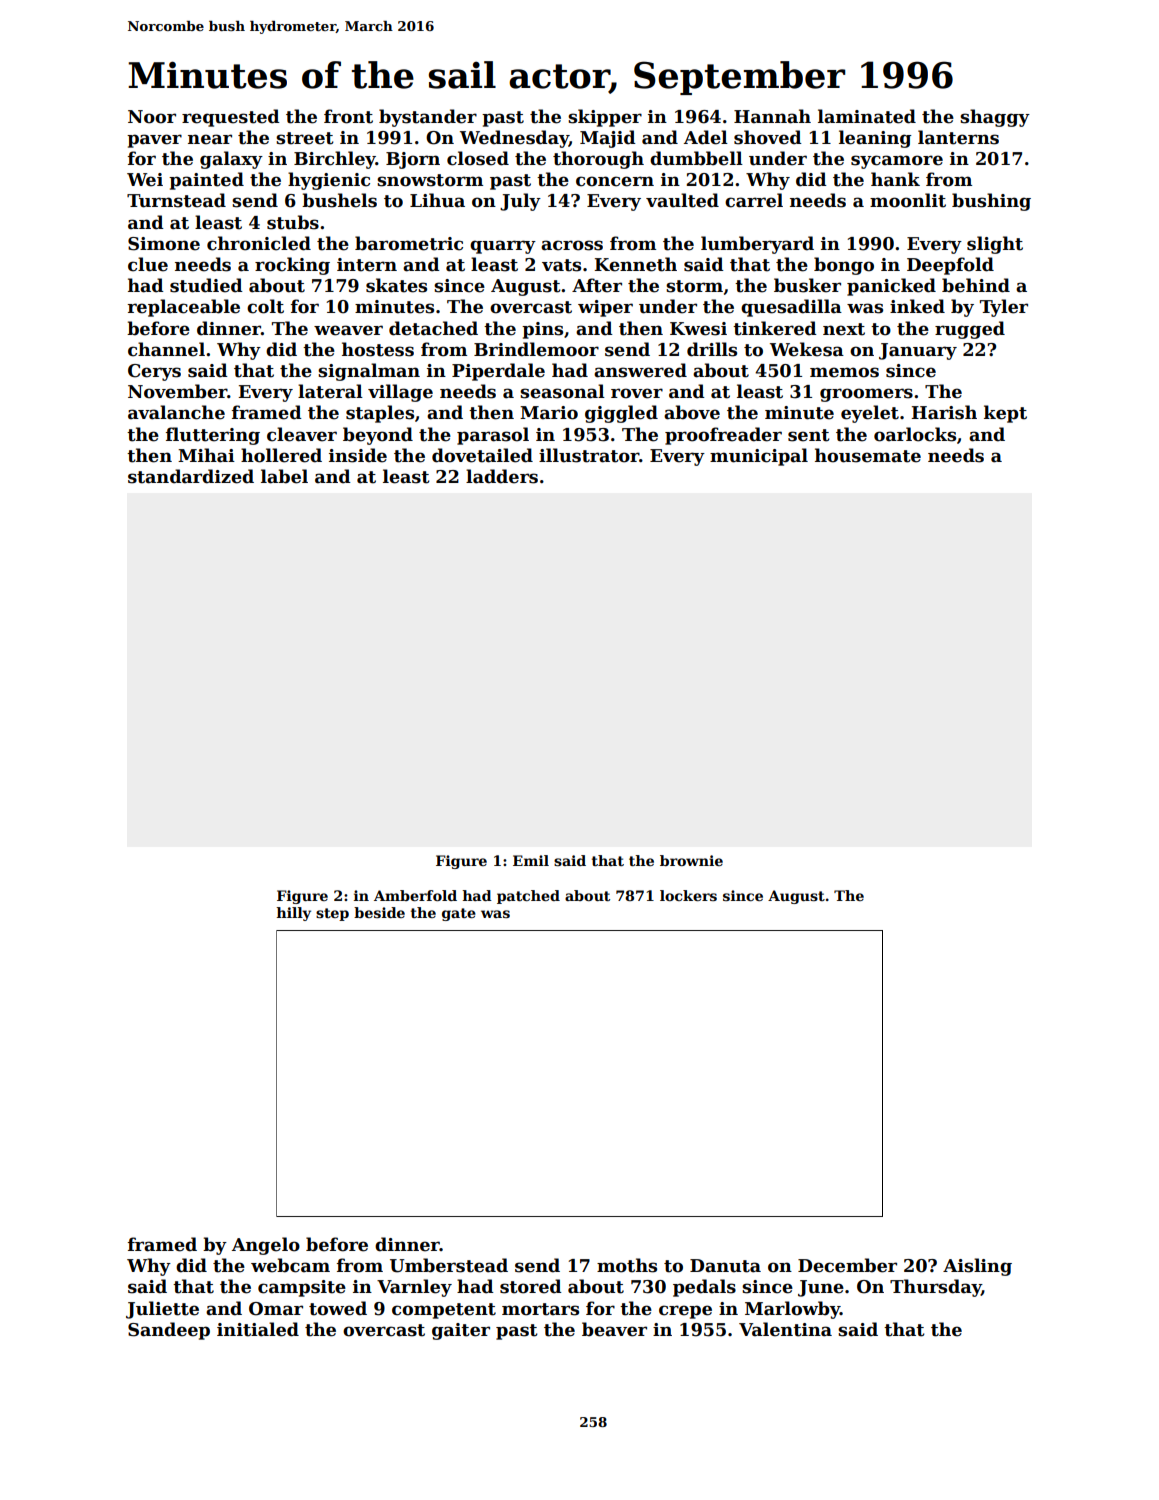 The image size is (1159, 1500). Describe the element at coordinates (685, 1312) in the image. I see `crepe` at that location.
